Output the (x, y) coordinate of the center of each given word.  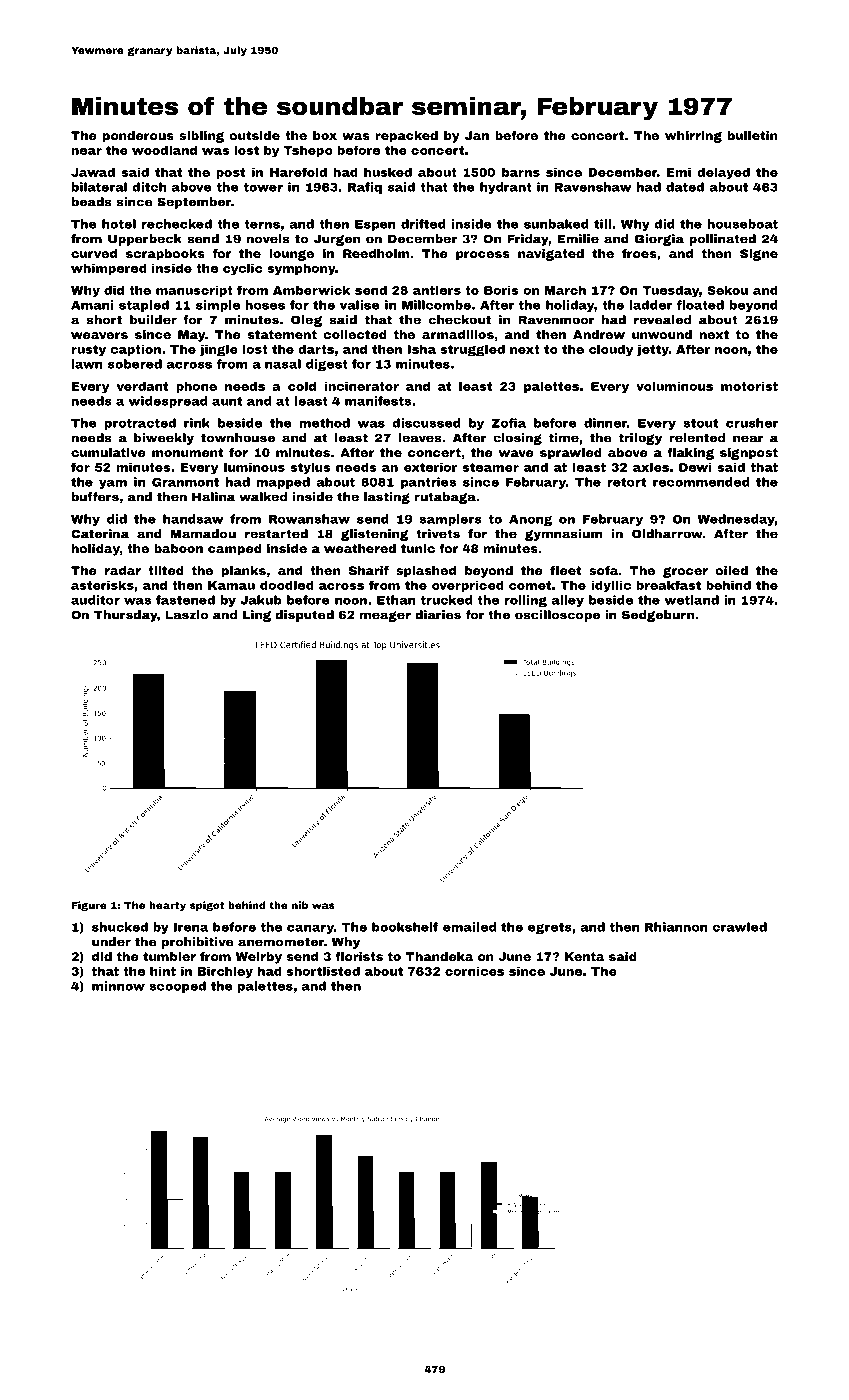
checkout (460, 320)
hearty (167, 906)
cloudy (611, 350)
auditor (95, 600)
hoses (265, 305)
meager (385, 616)
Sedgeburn (658, 616)
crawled (740, 927)
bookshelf (405, 927)
